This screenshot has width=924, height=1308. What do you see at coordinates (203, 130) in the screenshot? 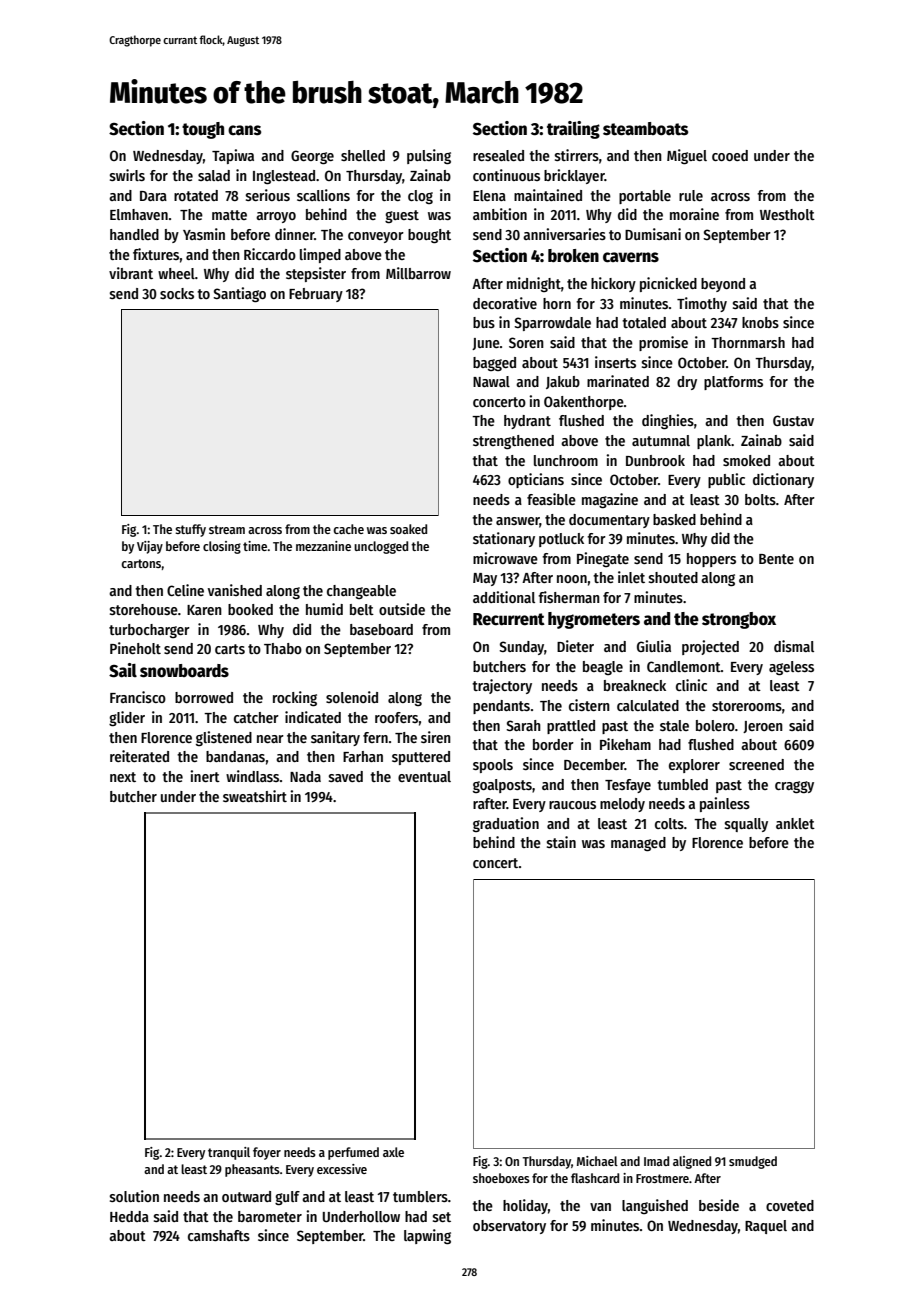
I see `tough` at bounding box center [203, 130].
